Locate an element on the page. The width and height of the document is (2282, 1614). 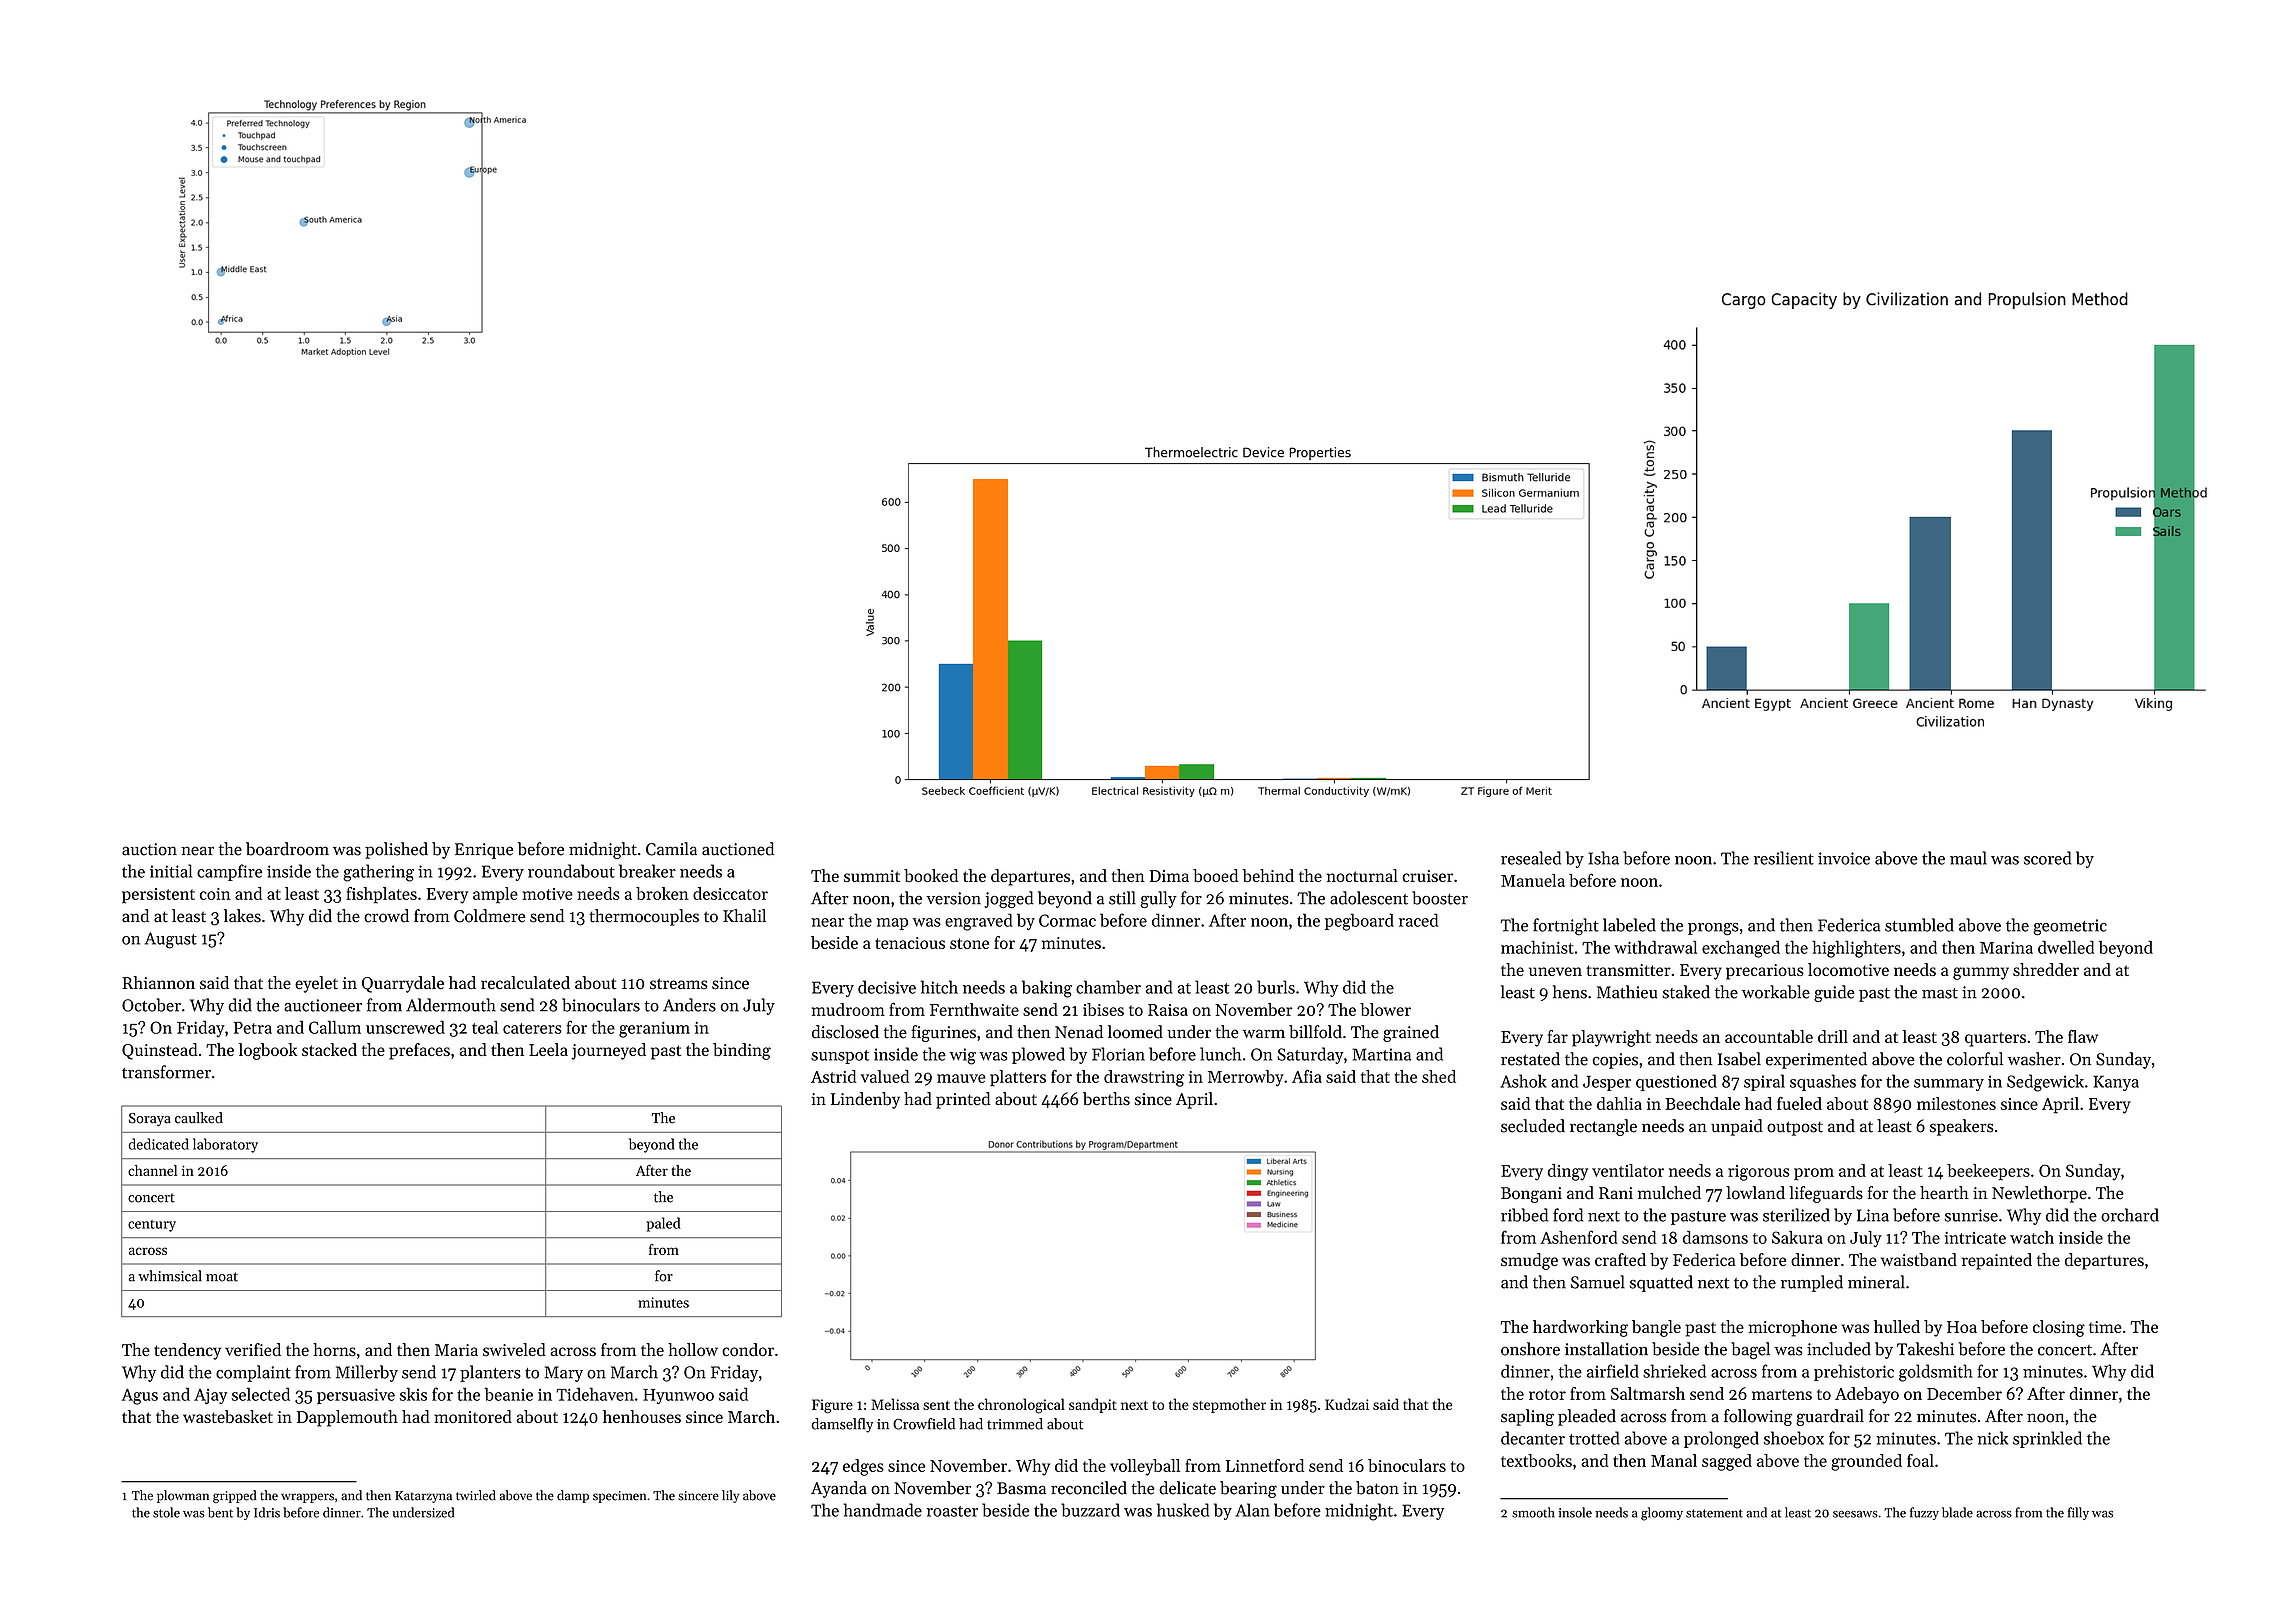
Kanya is located at coordinates (2116, 1083).
